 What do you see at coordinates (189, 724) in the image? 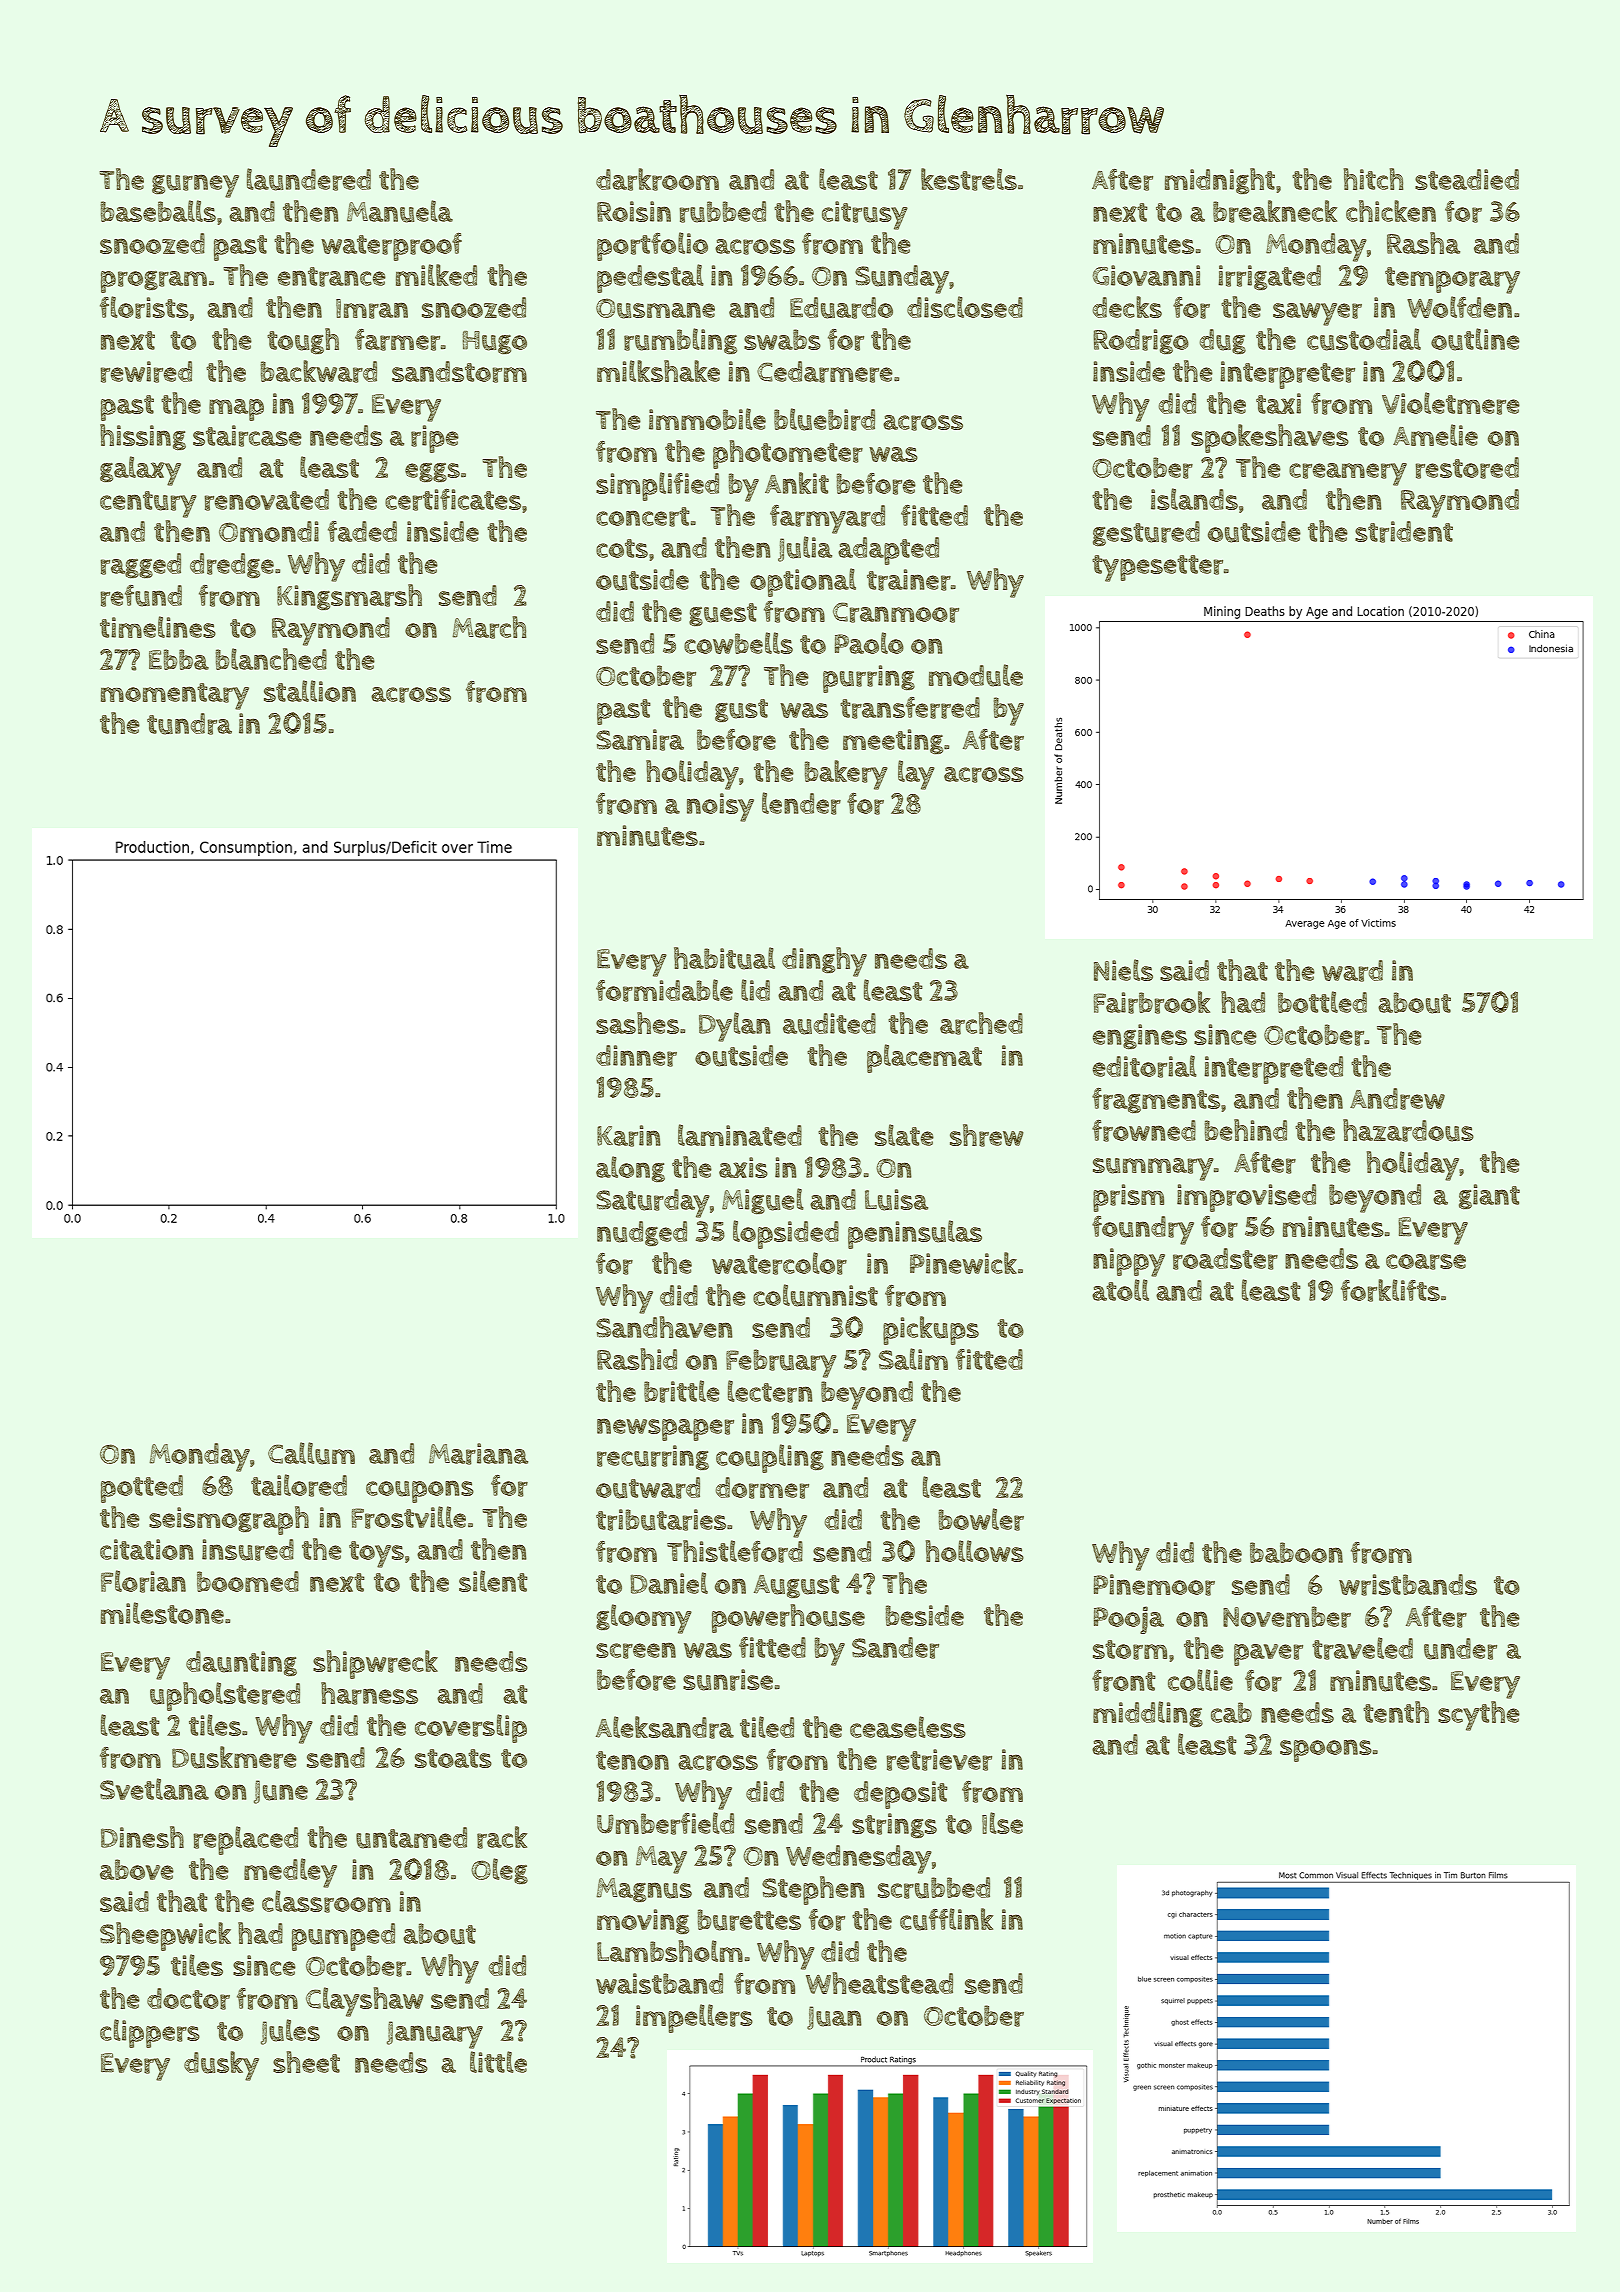
I see `tundra` at bounding box center [189, 724].
